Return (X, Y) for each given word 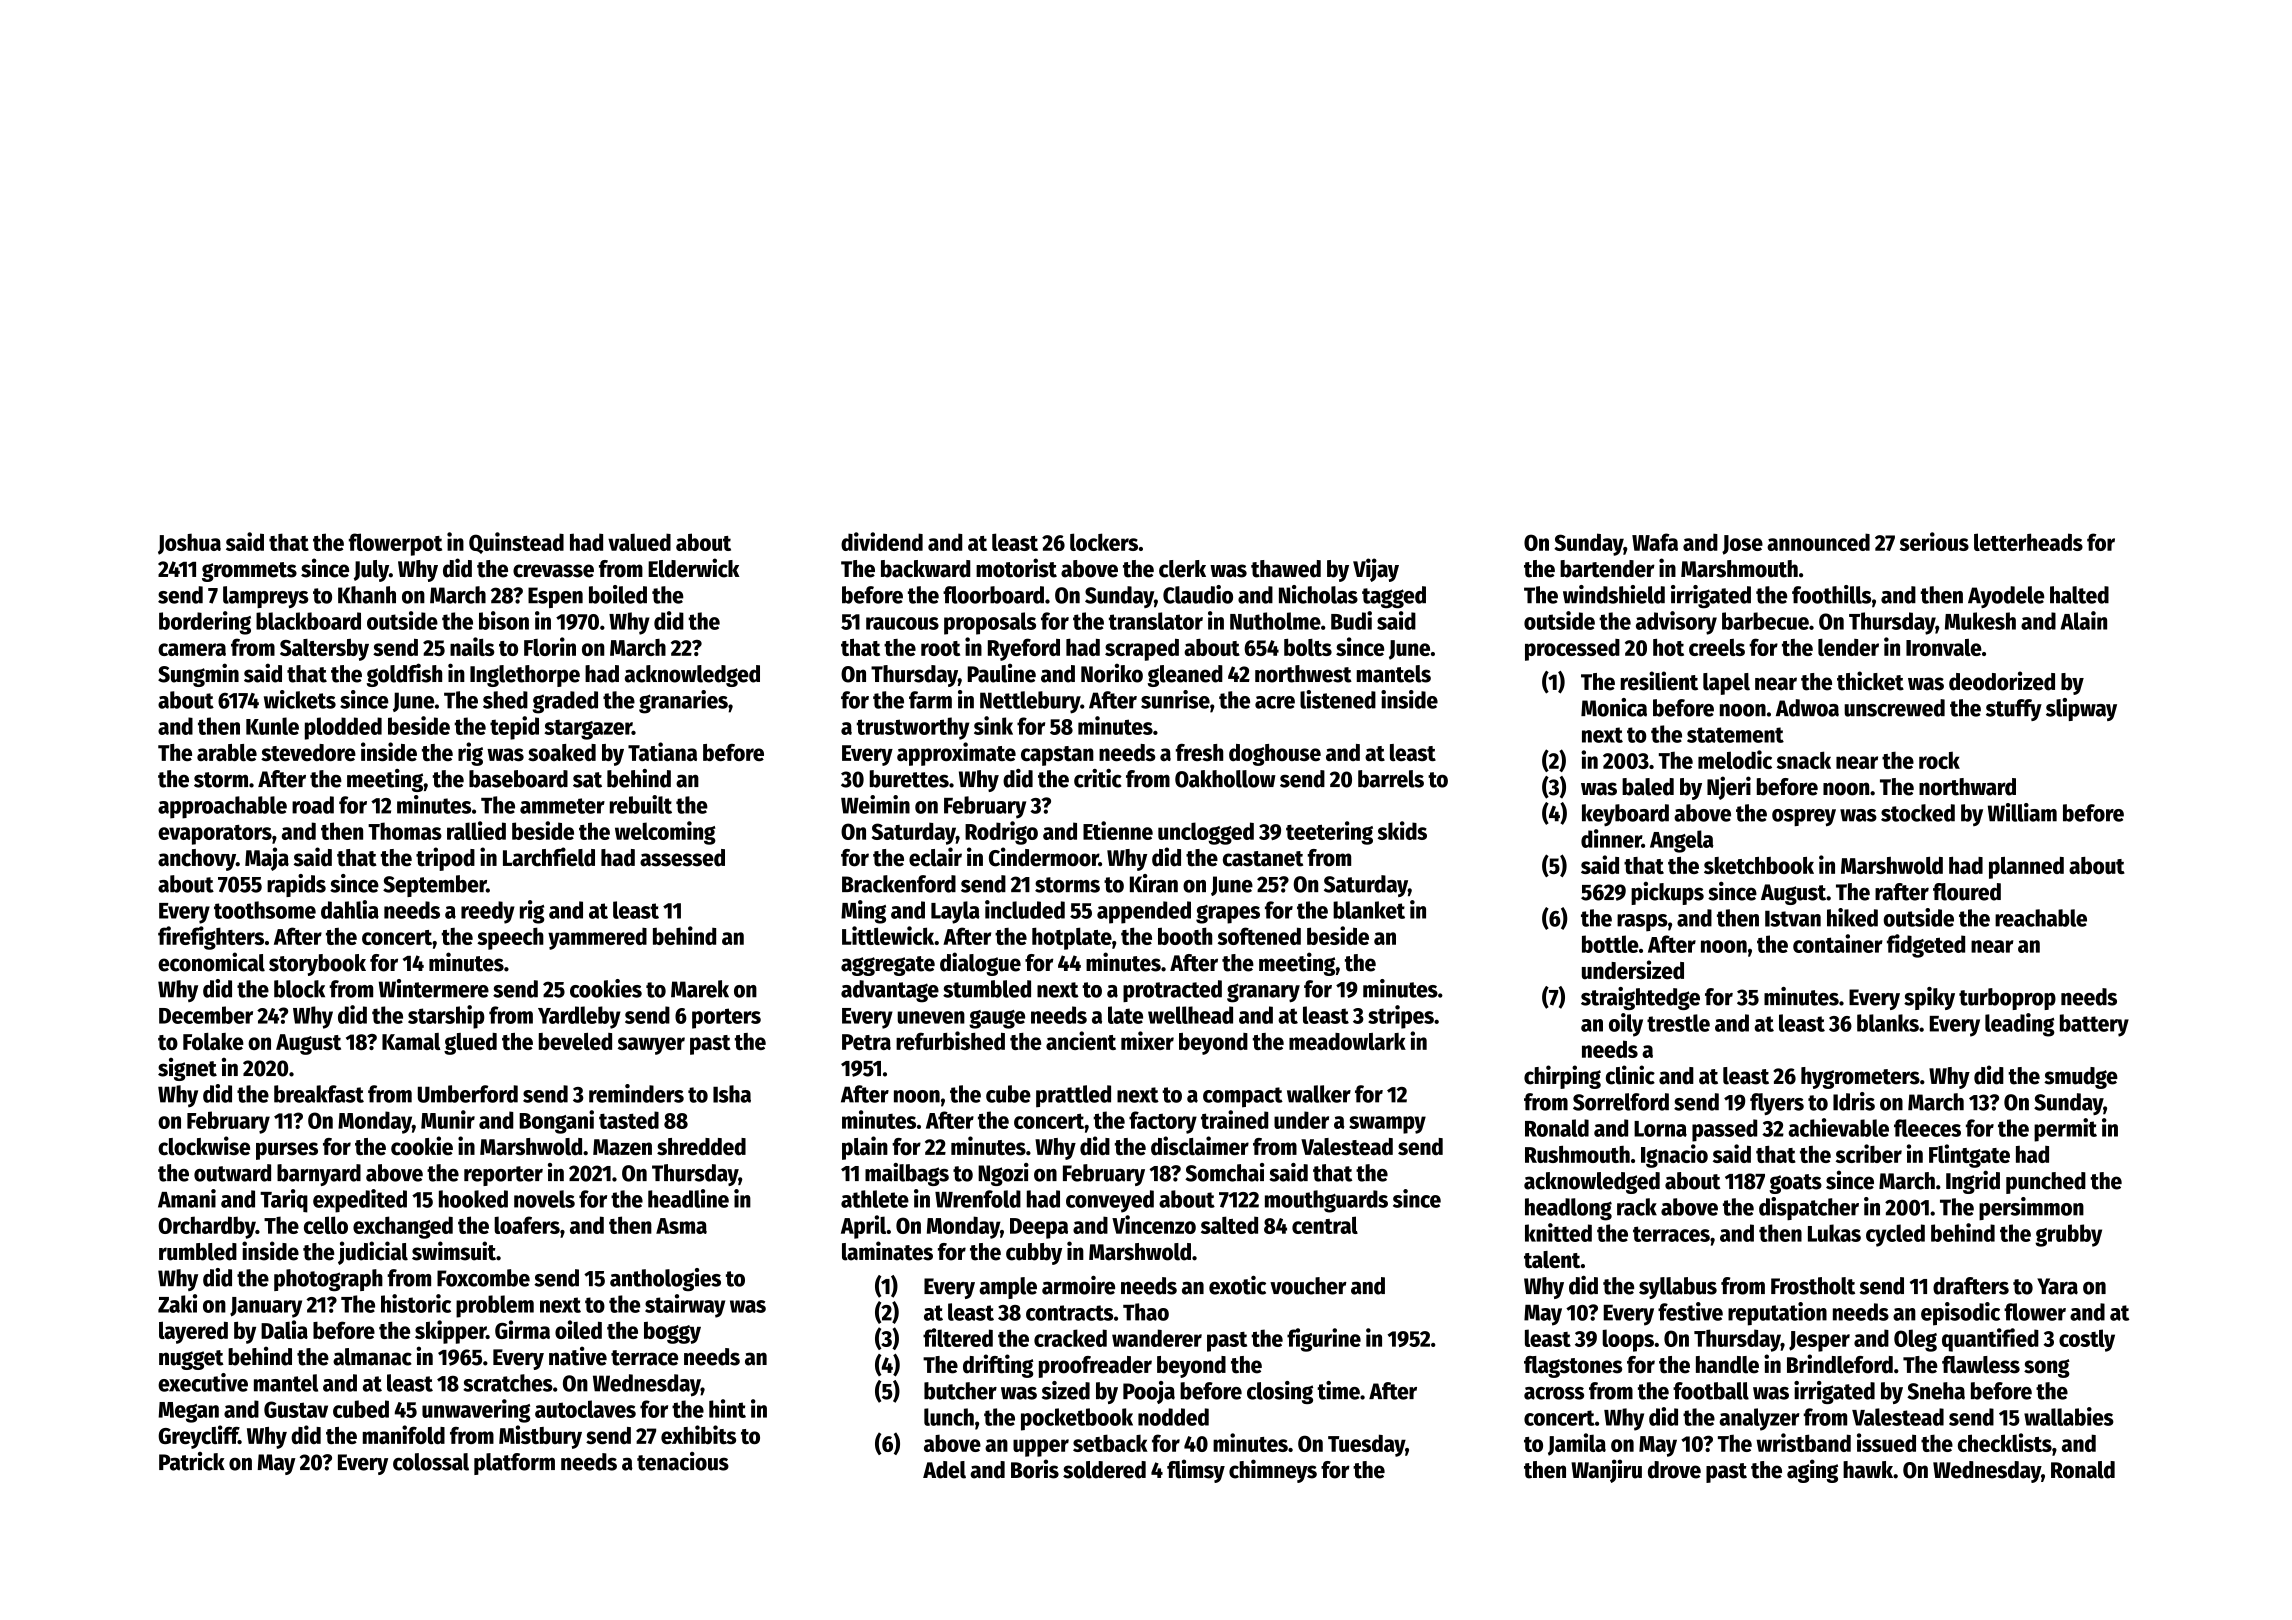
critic (1098, 778)
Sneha (1936, 1391)
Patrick (192, 1461)
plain (865, 1148)
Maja (267, 859)
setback (1110, 1443)
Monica (1614, 707)
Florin (550, 646)
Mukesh (1980, 621)
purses (287, 1151)
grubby (2068, 1235)
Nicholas (1318, 594)
